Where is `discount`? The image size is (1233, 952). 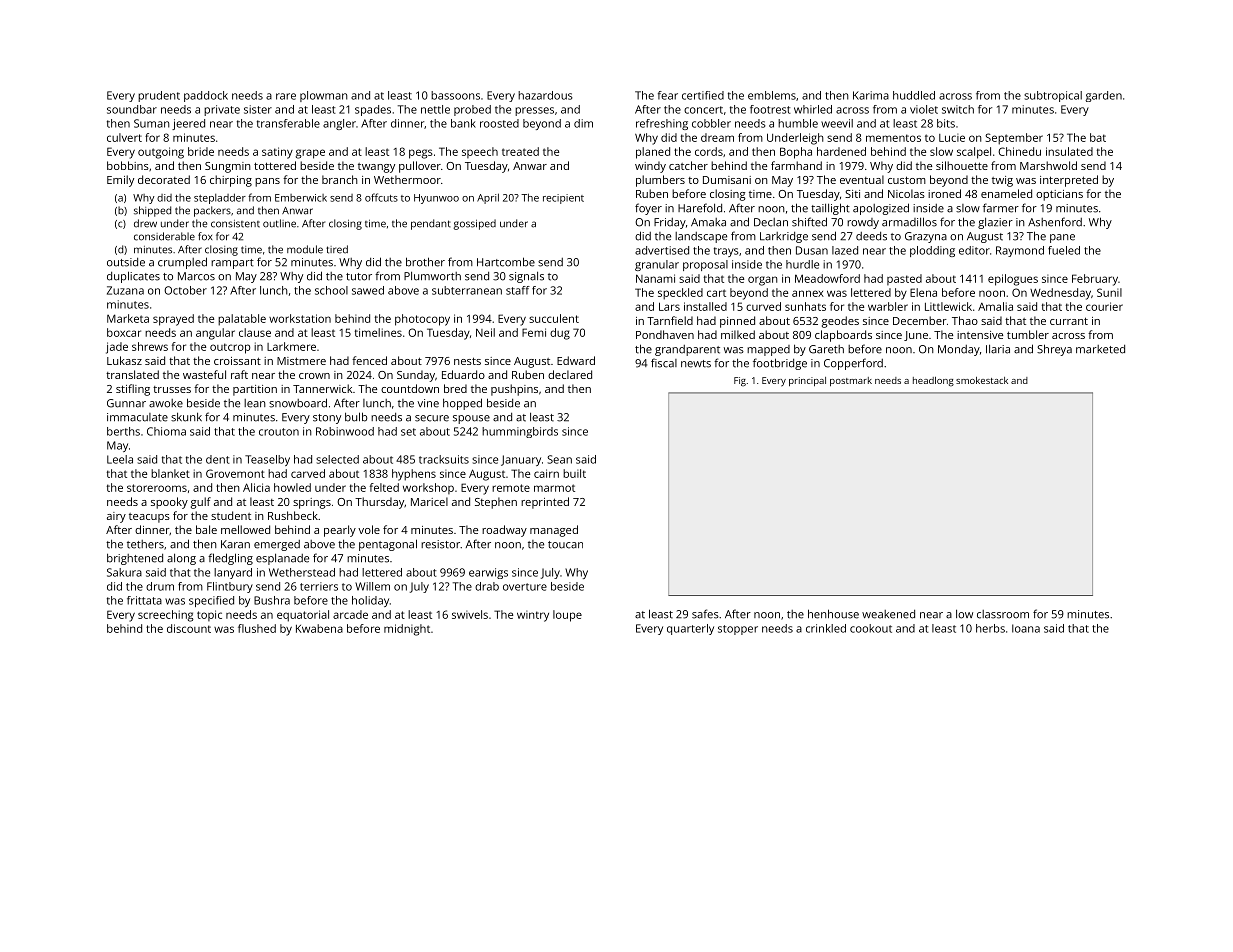
discount is located at coordinates (189, 628).
